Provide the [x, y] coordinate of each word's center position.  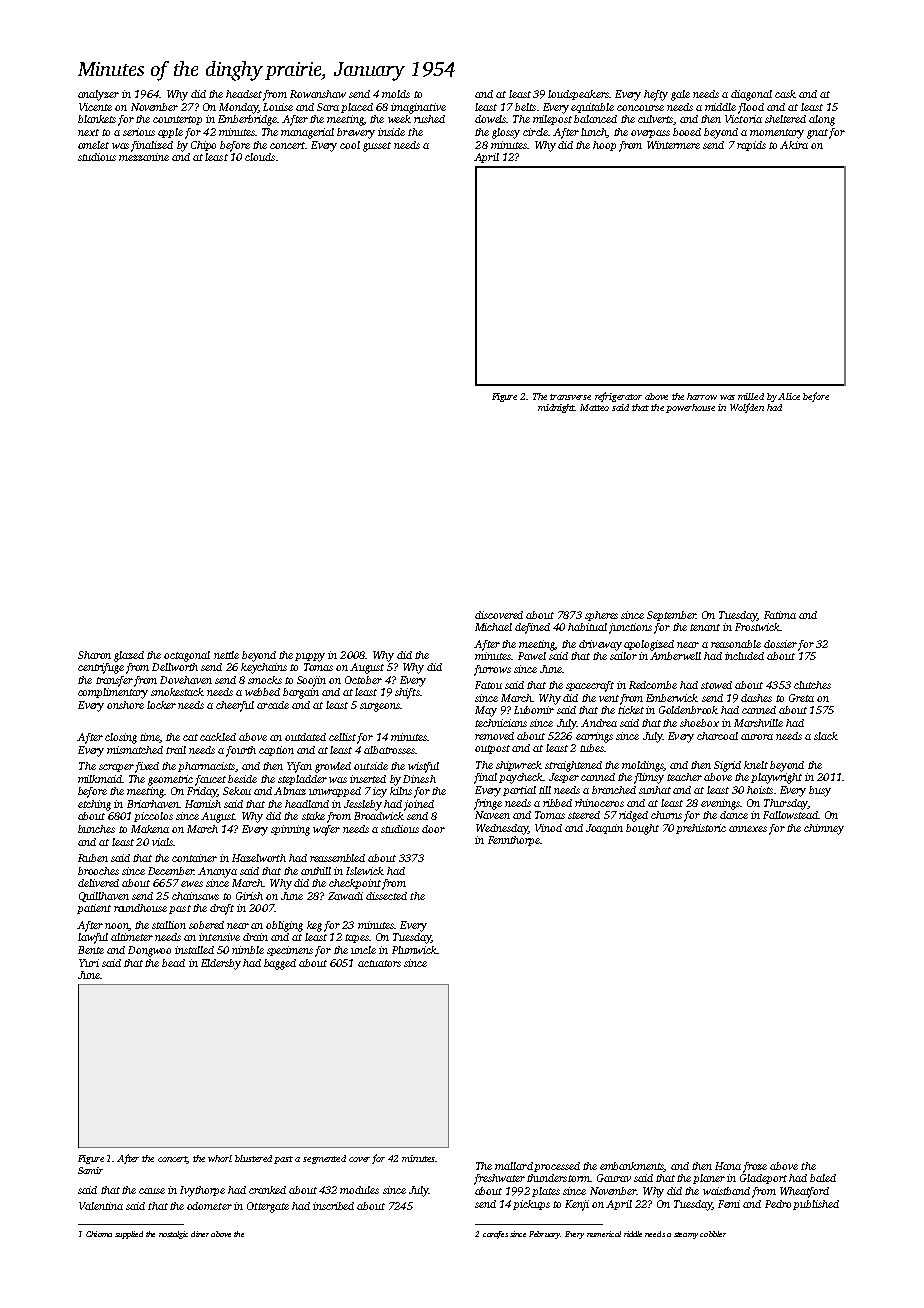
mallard [514, 1166]
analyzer [98, 95]
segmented [324, 1159]
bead [173, 963]
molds [396, 94]
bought [642, 829]
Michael [493, 627]
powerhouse [690, 408]
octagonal [187, 656]
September [671, 616]
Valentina [101, 1206]
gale [680, 95]
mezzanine [144, 157]
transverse [570, 397]
